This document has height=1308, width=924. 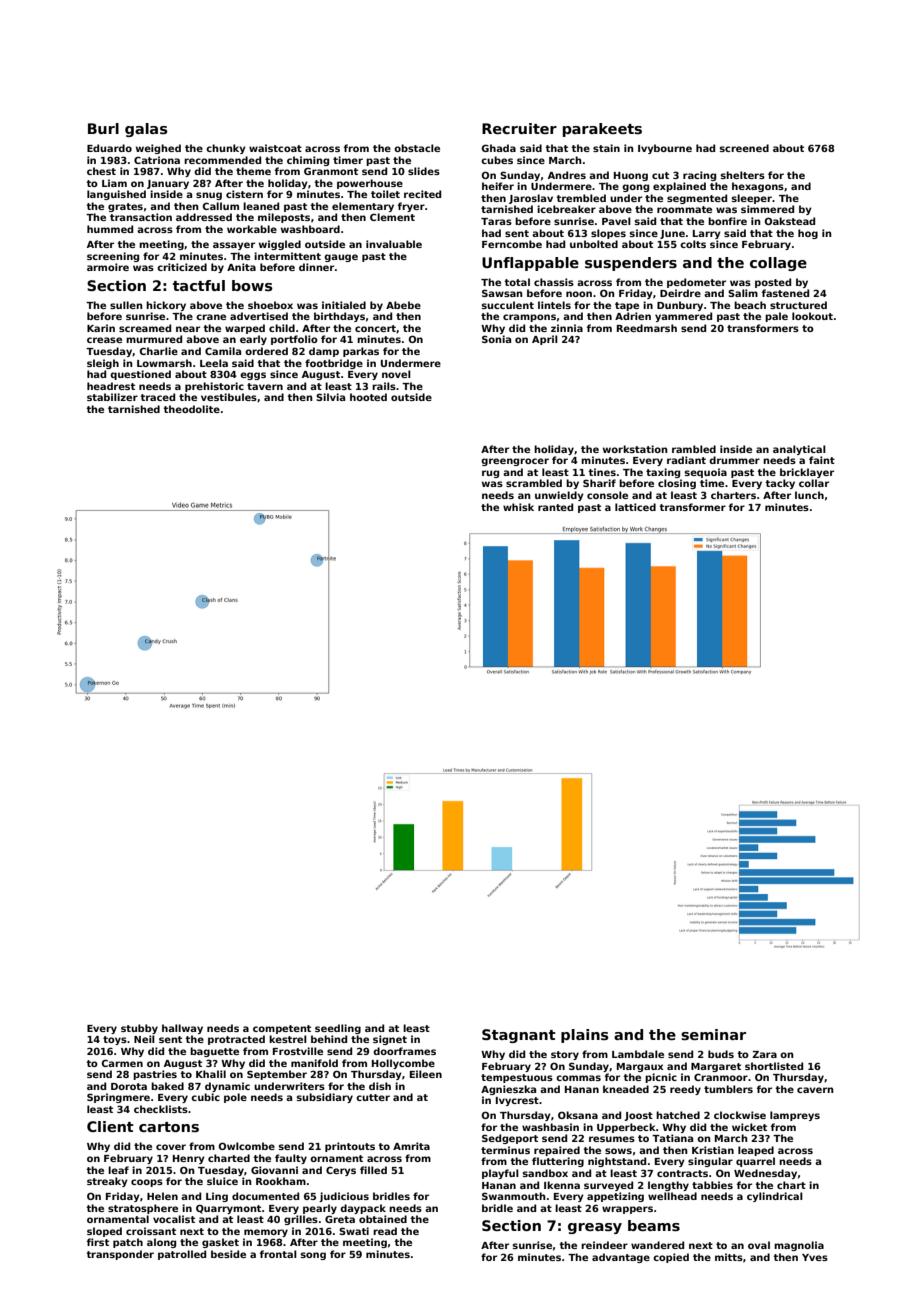 I want to click on unbolted, so click(x=594, y=244).
